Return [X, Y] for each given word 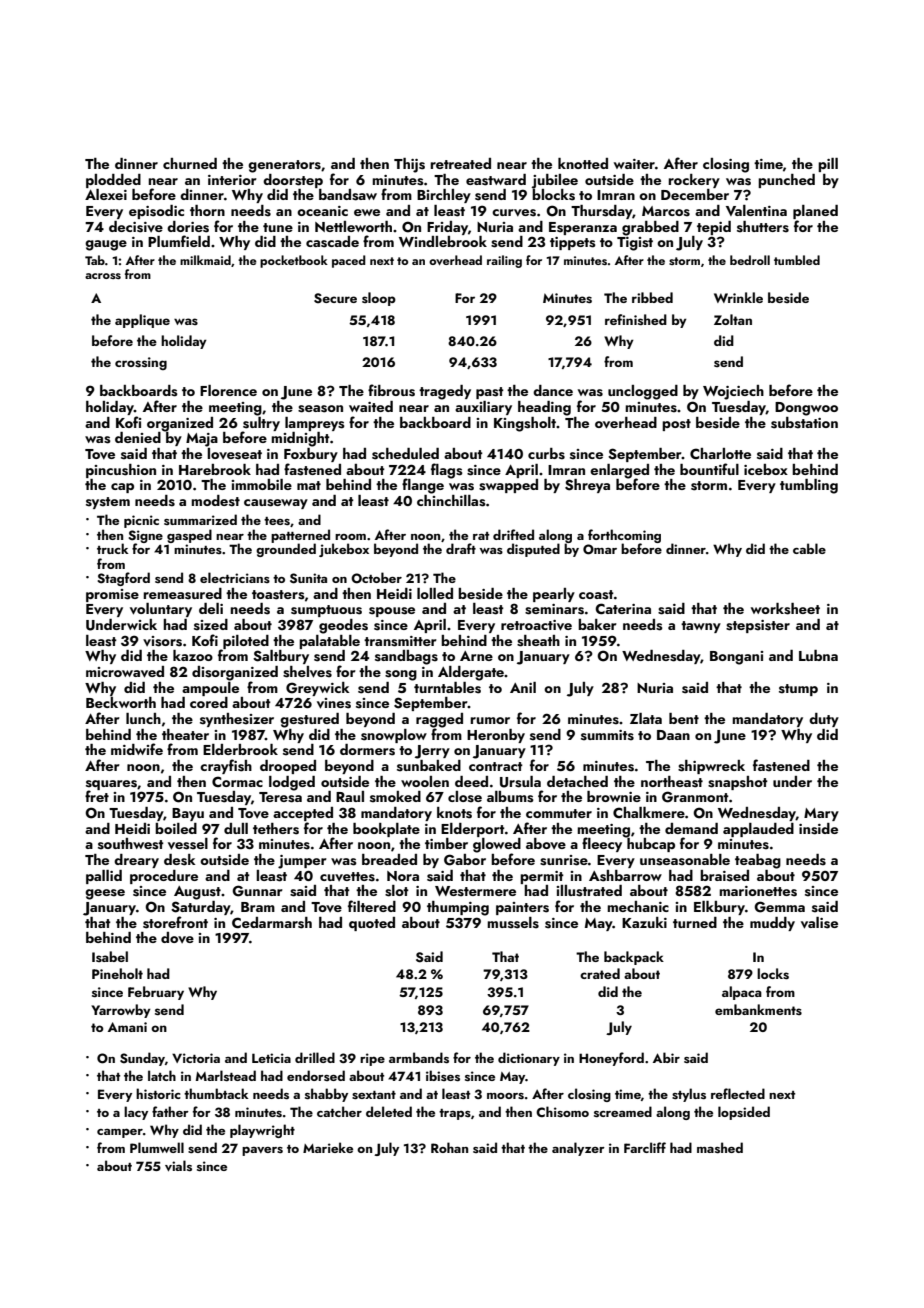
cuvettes [347, 877]
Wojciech [733, 392]
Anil [523, 687]
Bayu [188, 814]
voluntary [161, 610]
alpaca [742, 993]
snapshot [738, 783]
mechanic [638, 906]
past [490, 393]
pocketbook [294, 261]
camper [120, 1133]
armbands [419, 1057]
